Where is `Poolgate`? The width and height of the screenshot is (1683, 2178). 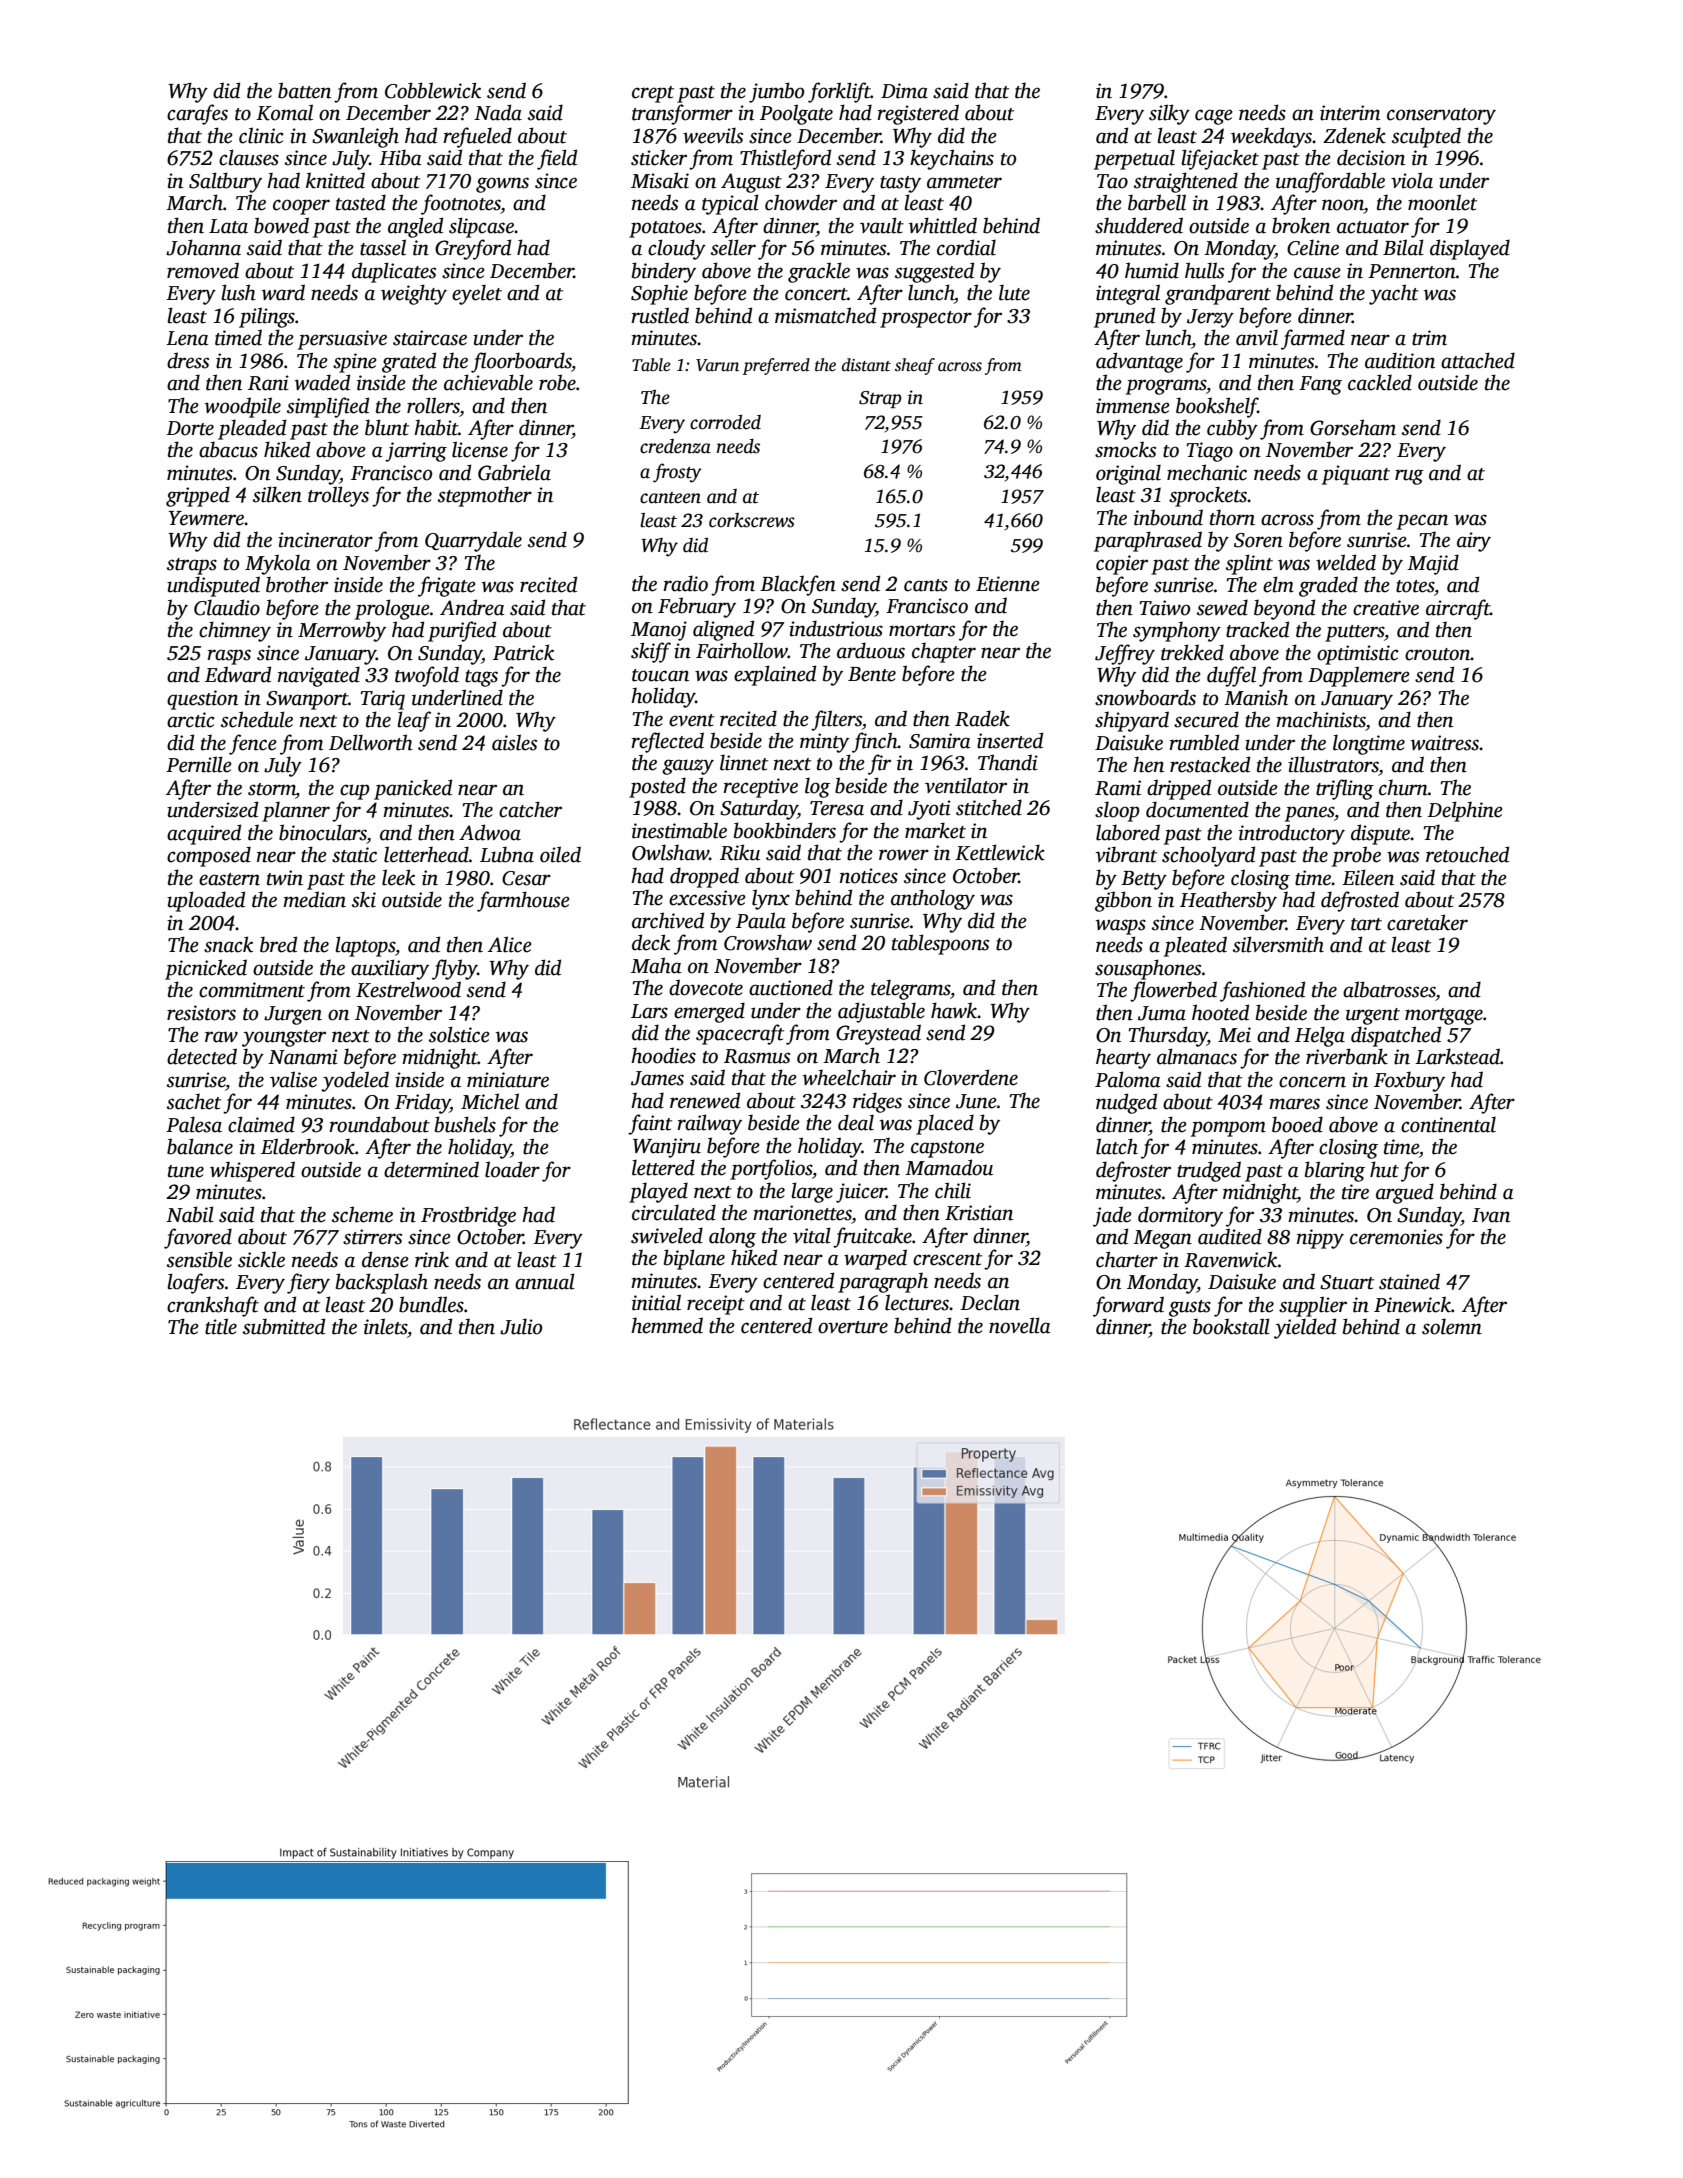 Poolgate is located at coordinates (796, 114).
